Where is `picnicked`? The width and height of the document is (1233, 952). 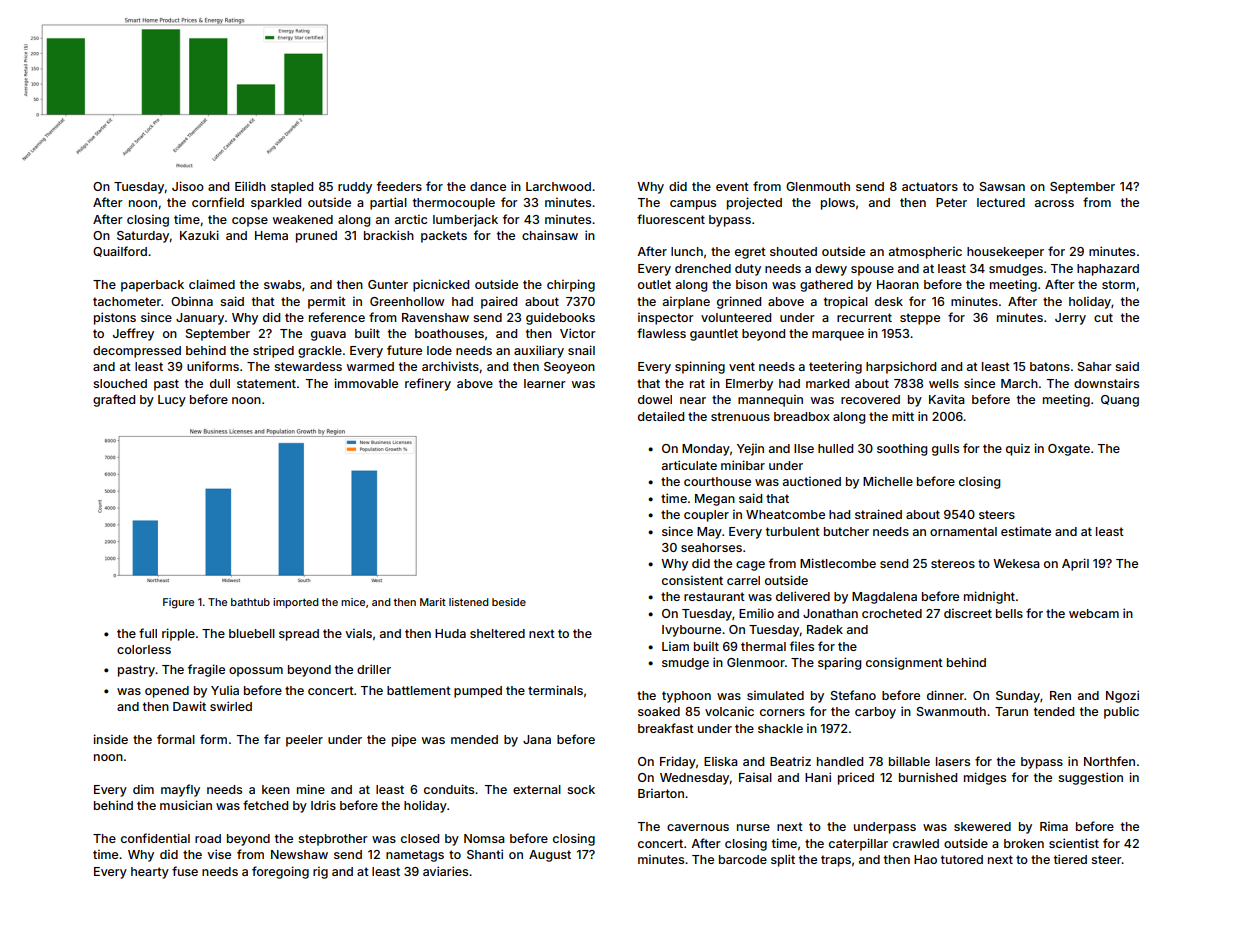
picnicked is located at coordinates (441, 285).
